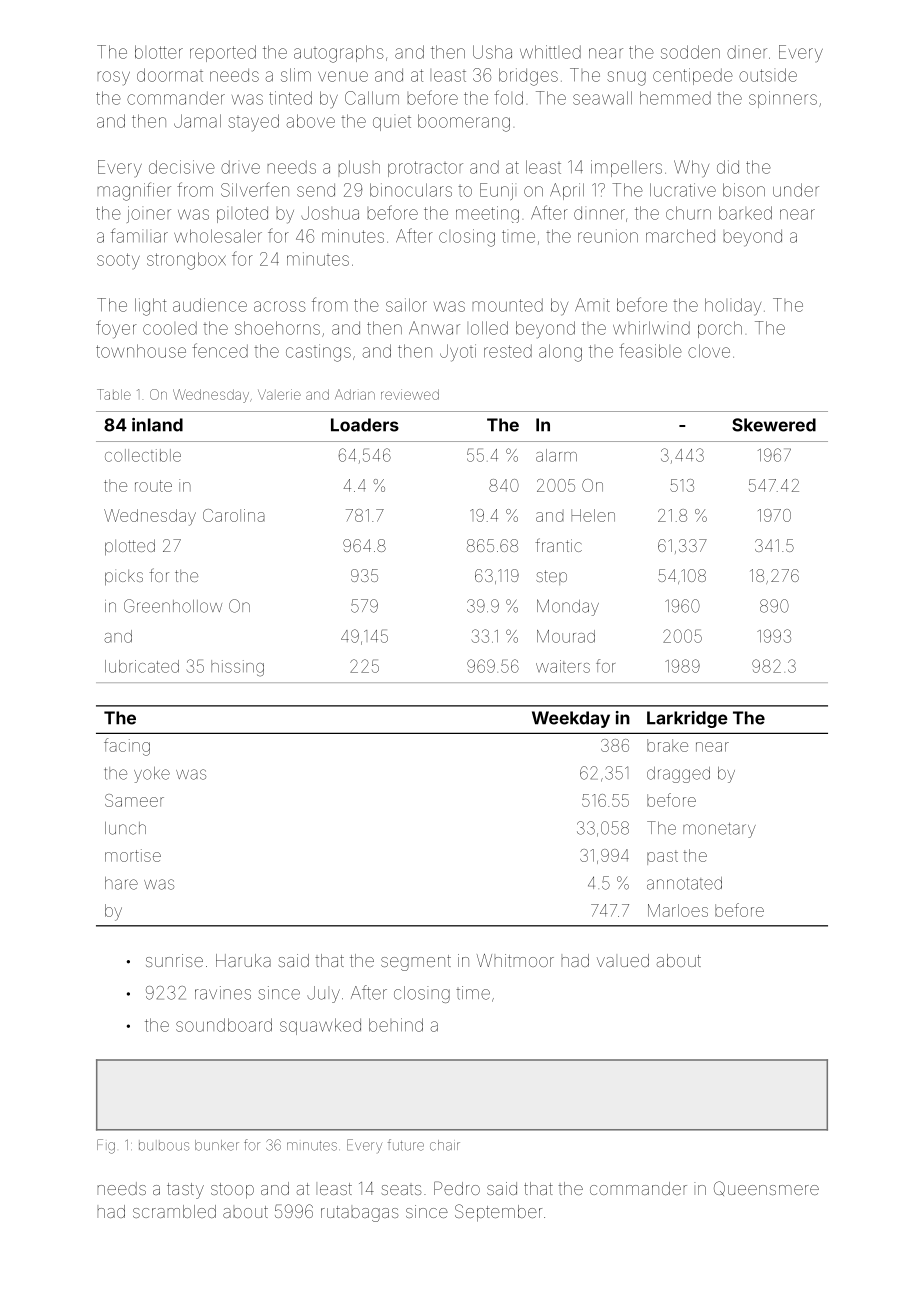 This screenshot has width=924, height=1308. Describe the element at coordinates (515, 960) in the screenshot. I see `Whitmoor` at that location.
